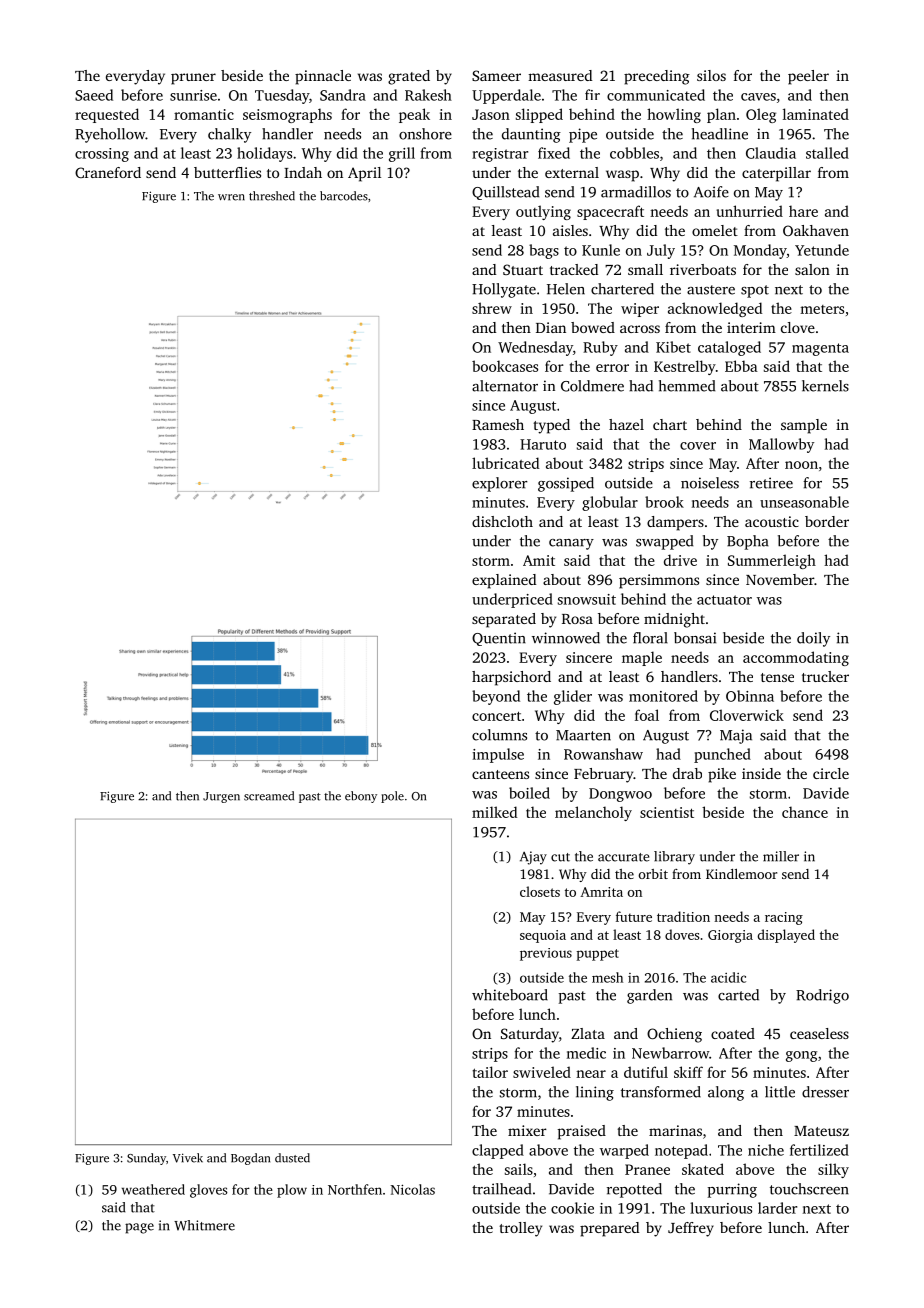 This image has height=1308, width=924. Describe the element at coordinates (505, 366) in the image. I see `bookcases` at that location.
